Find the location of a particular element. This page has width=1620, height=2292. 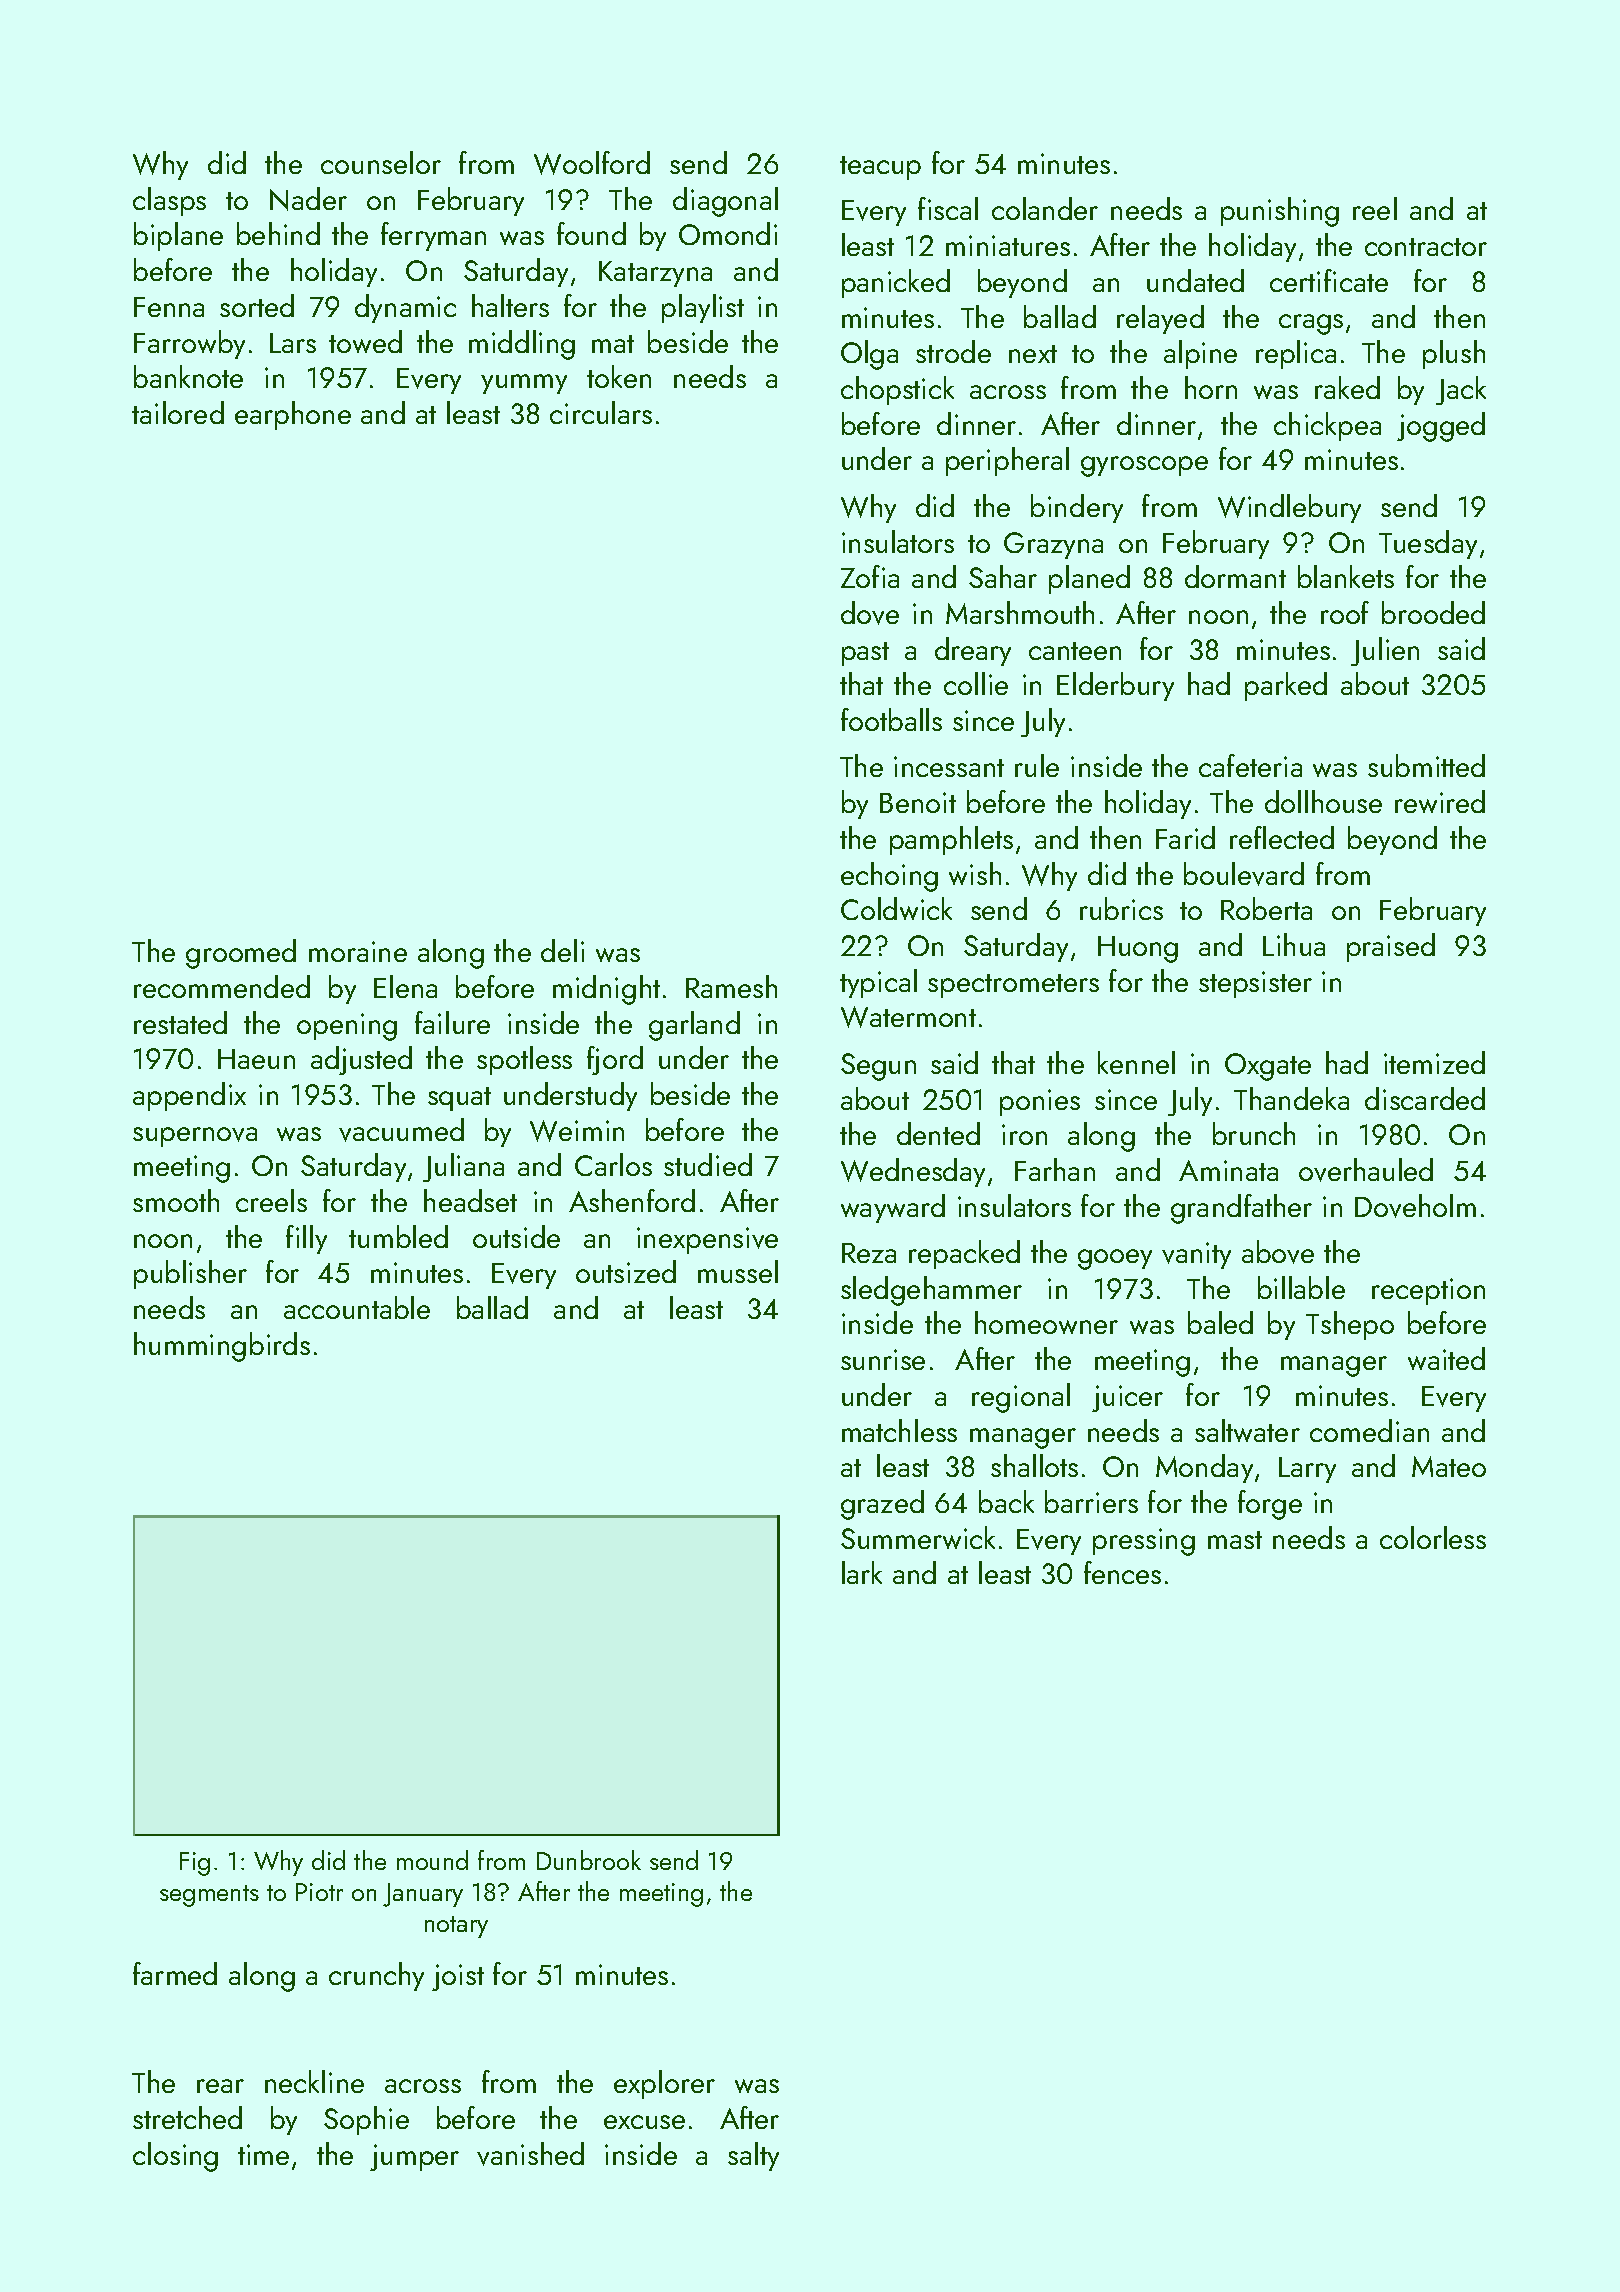

Marshmouth is located at coordinates (1020, 612).
